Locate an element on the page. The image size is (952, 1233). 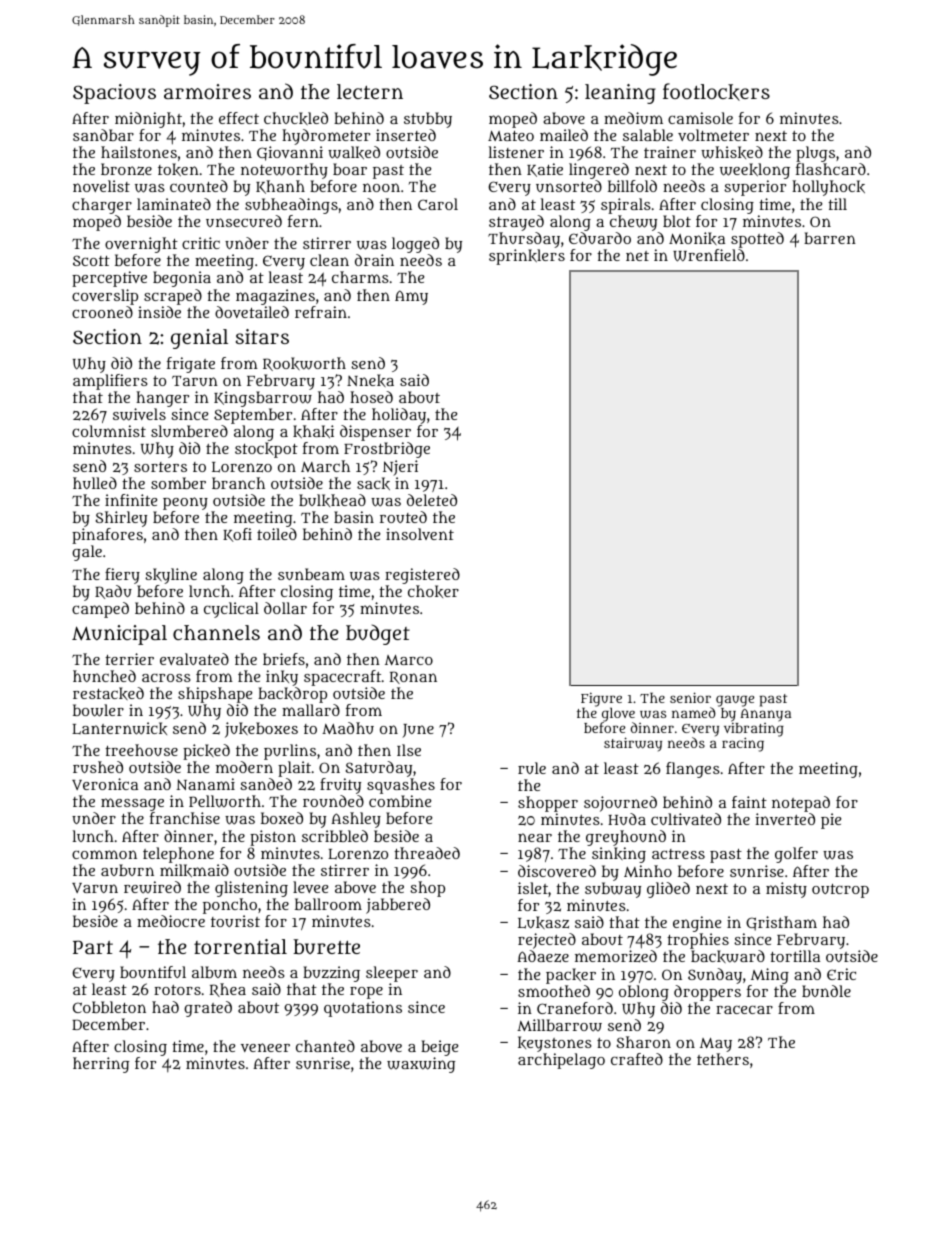
net is located at coordinates (637, 256).
